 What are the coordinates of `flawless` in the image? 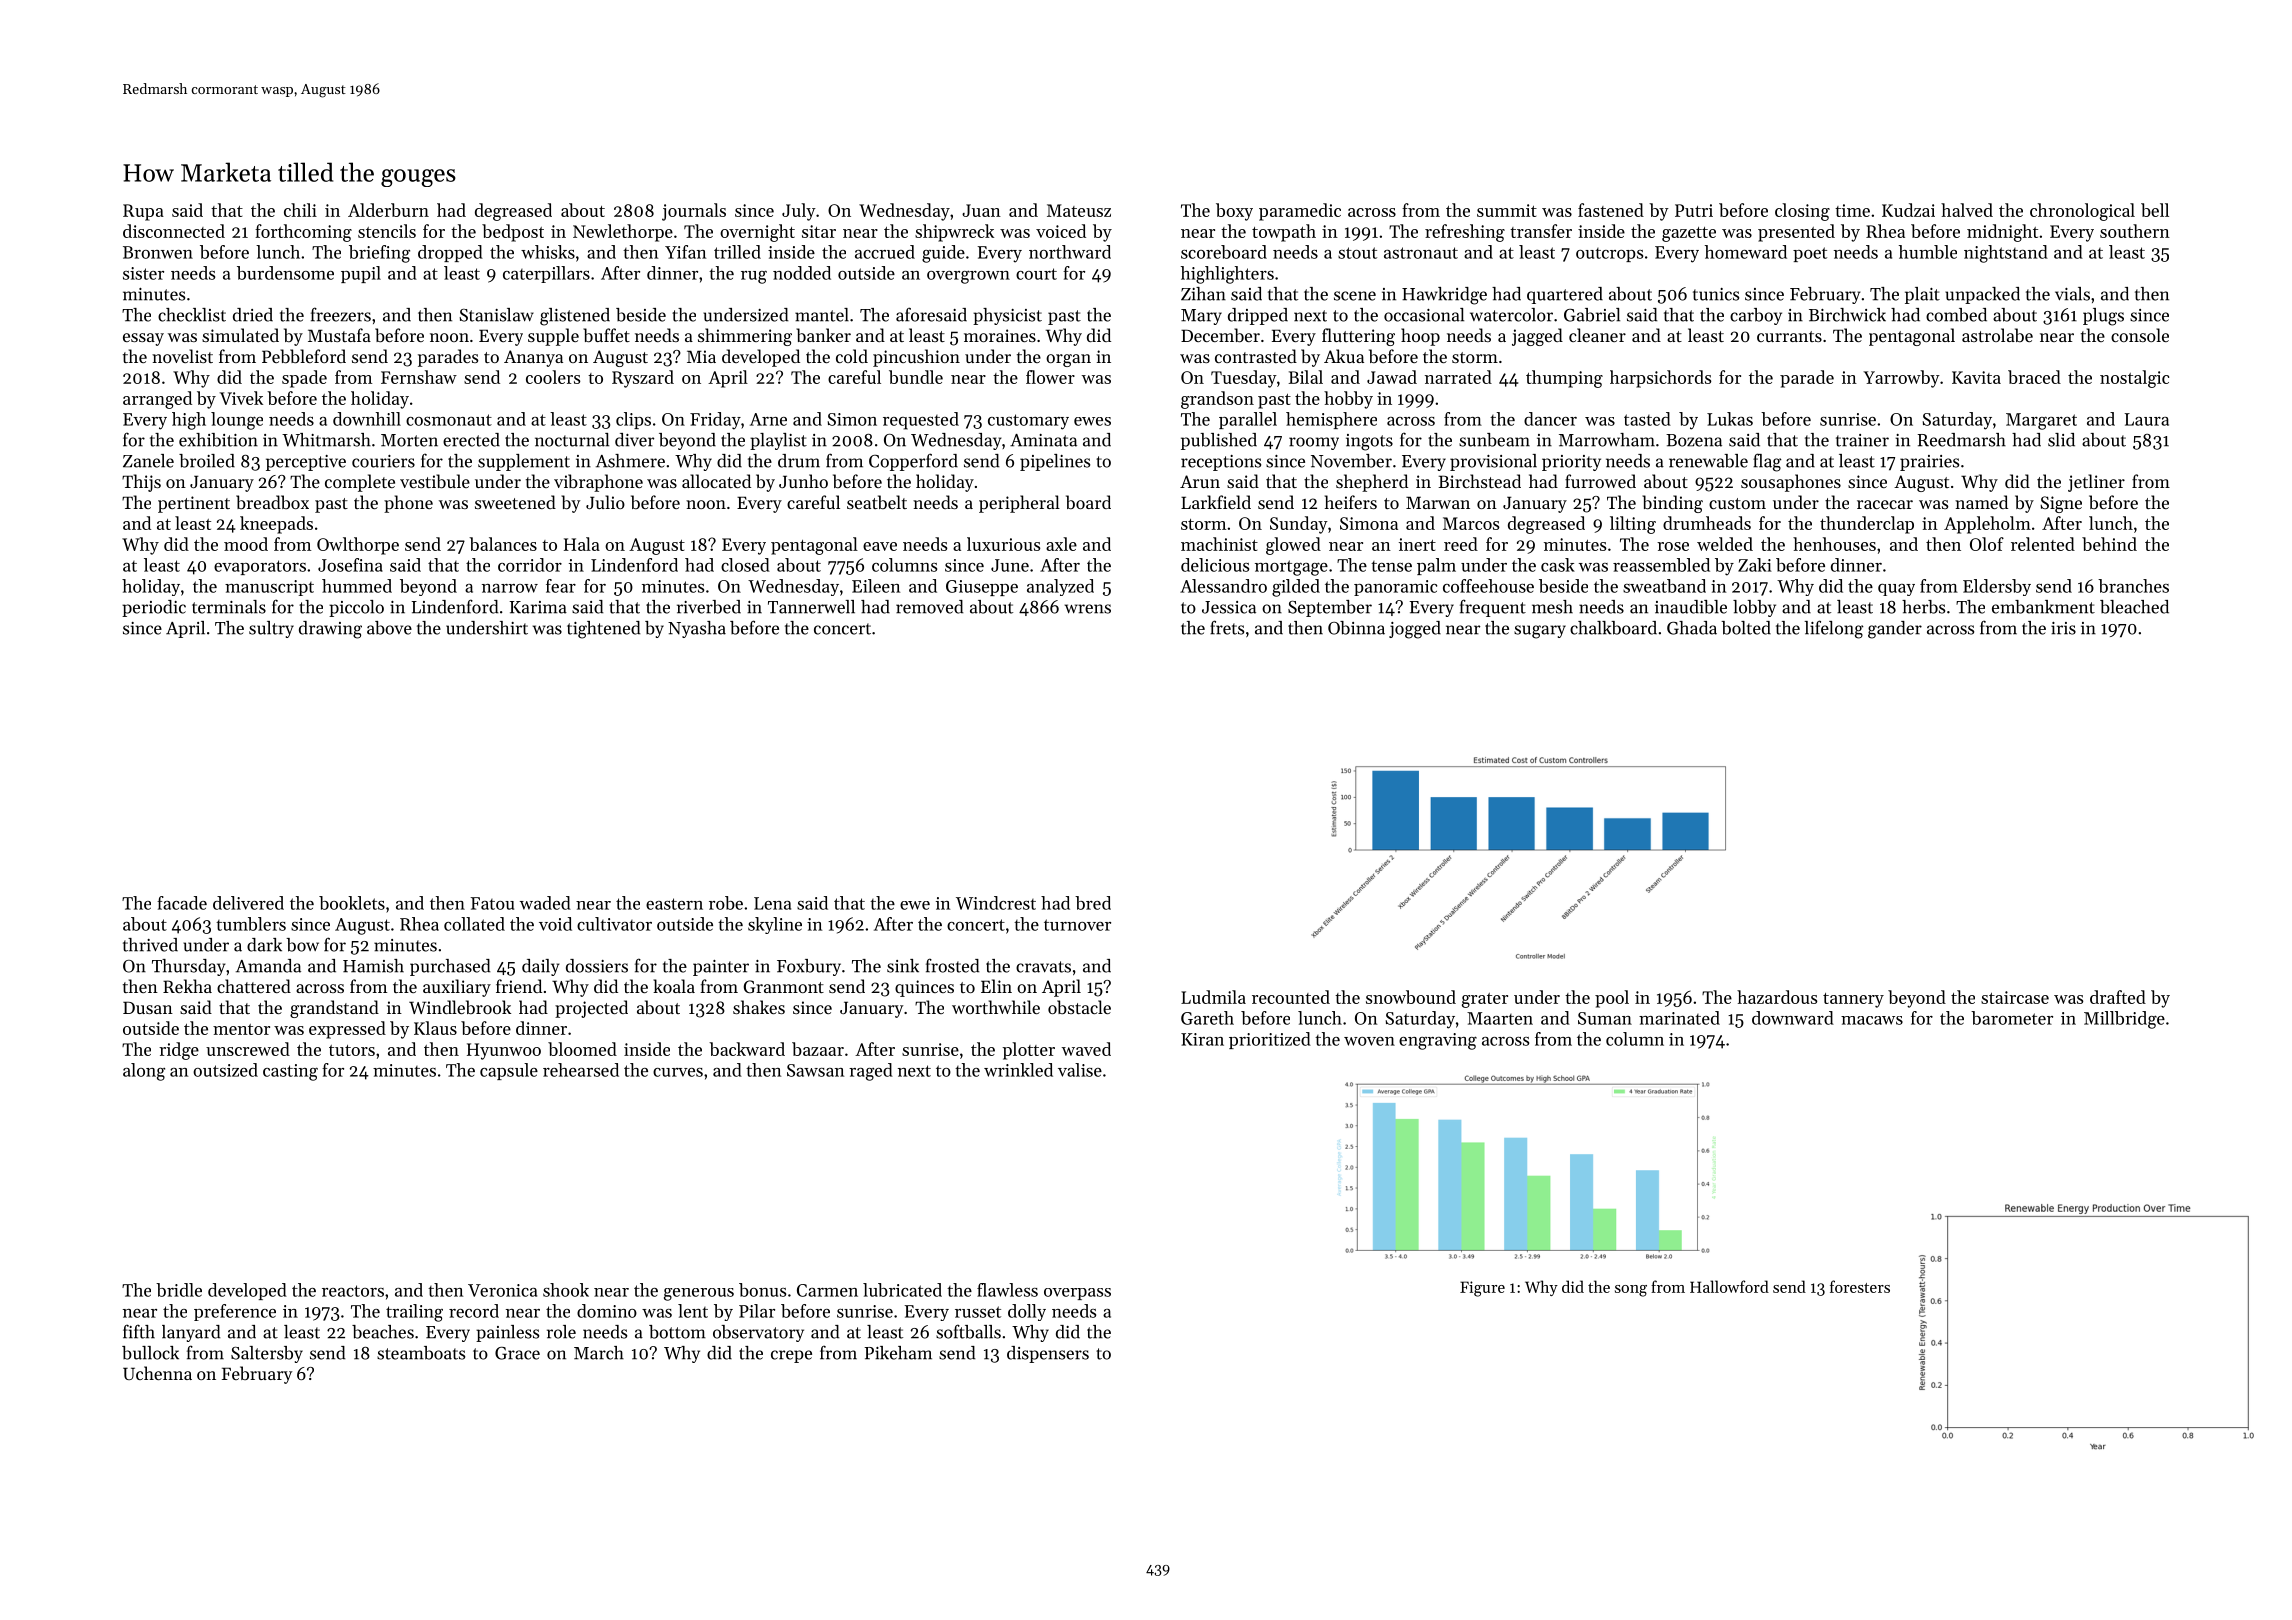 It's located at (1007, 1290).
